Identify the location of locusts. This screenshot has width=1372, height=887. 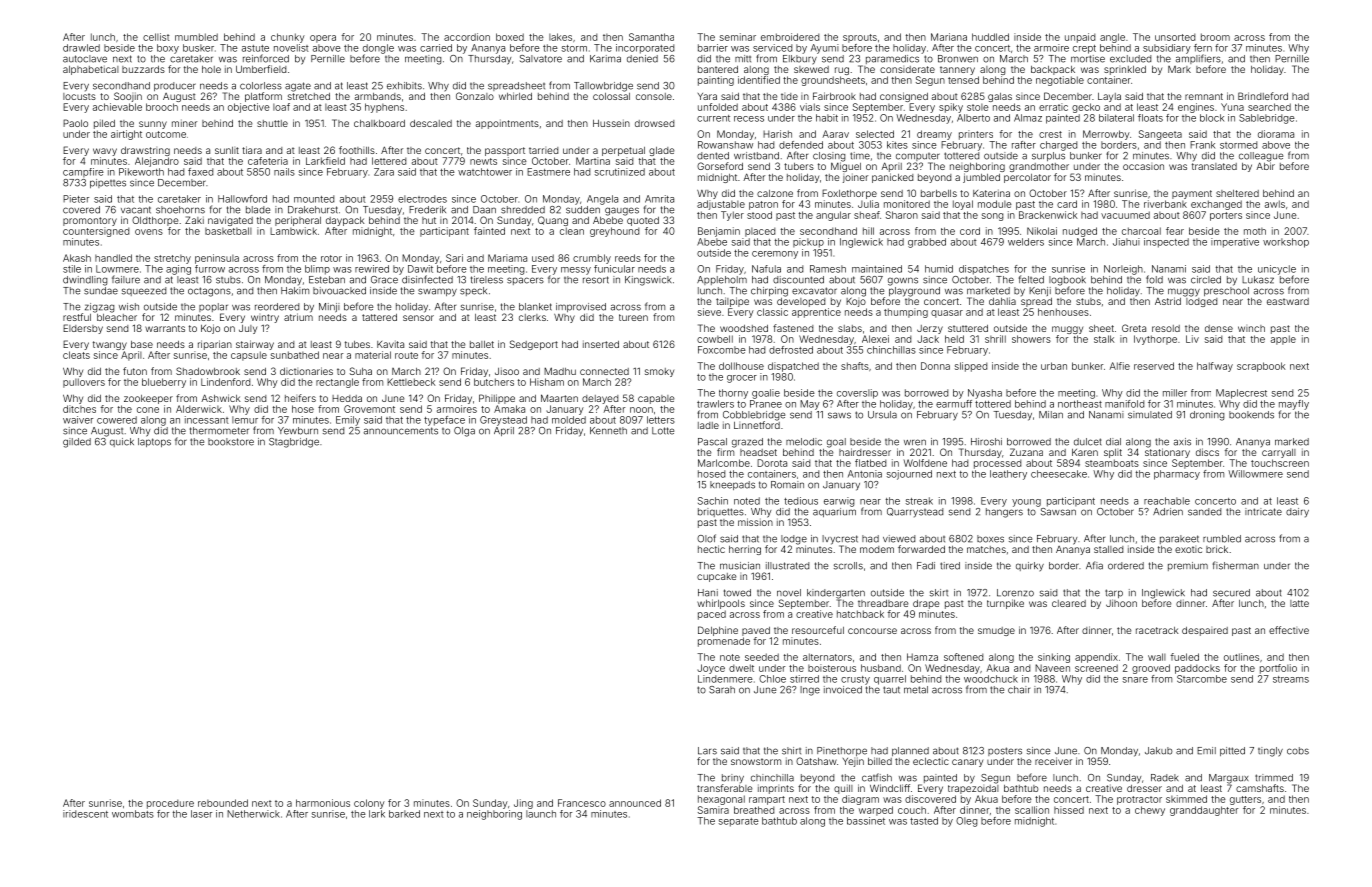
(79, 96).
